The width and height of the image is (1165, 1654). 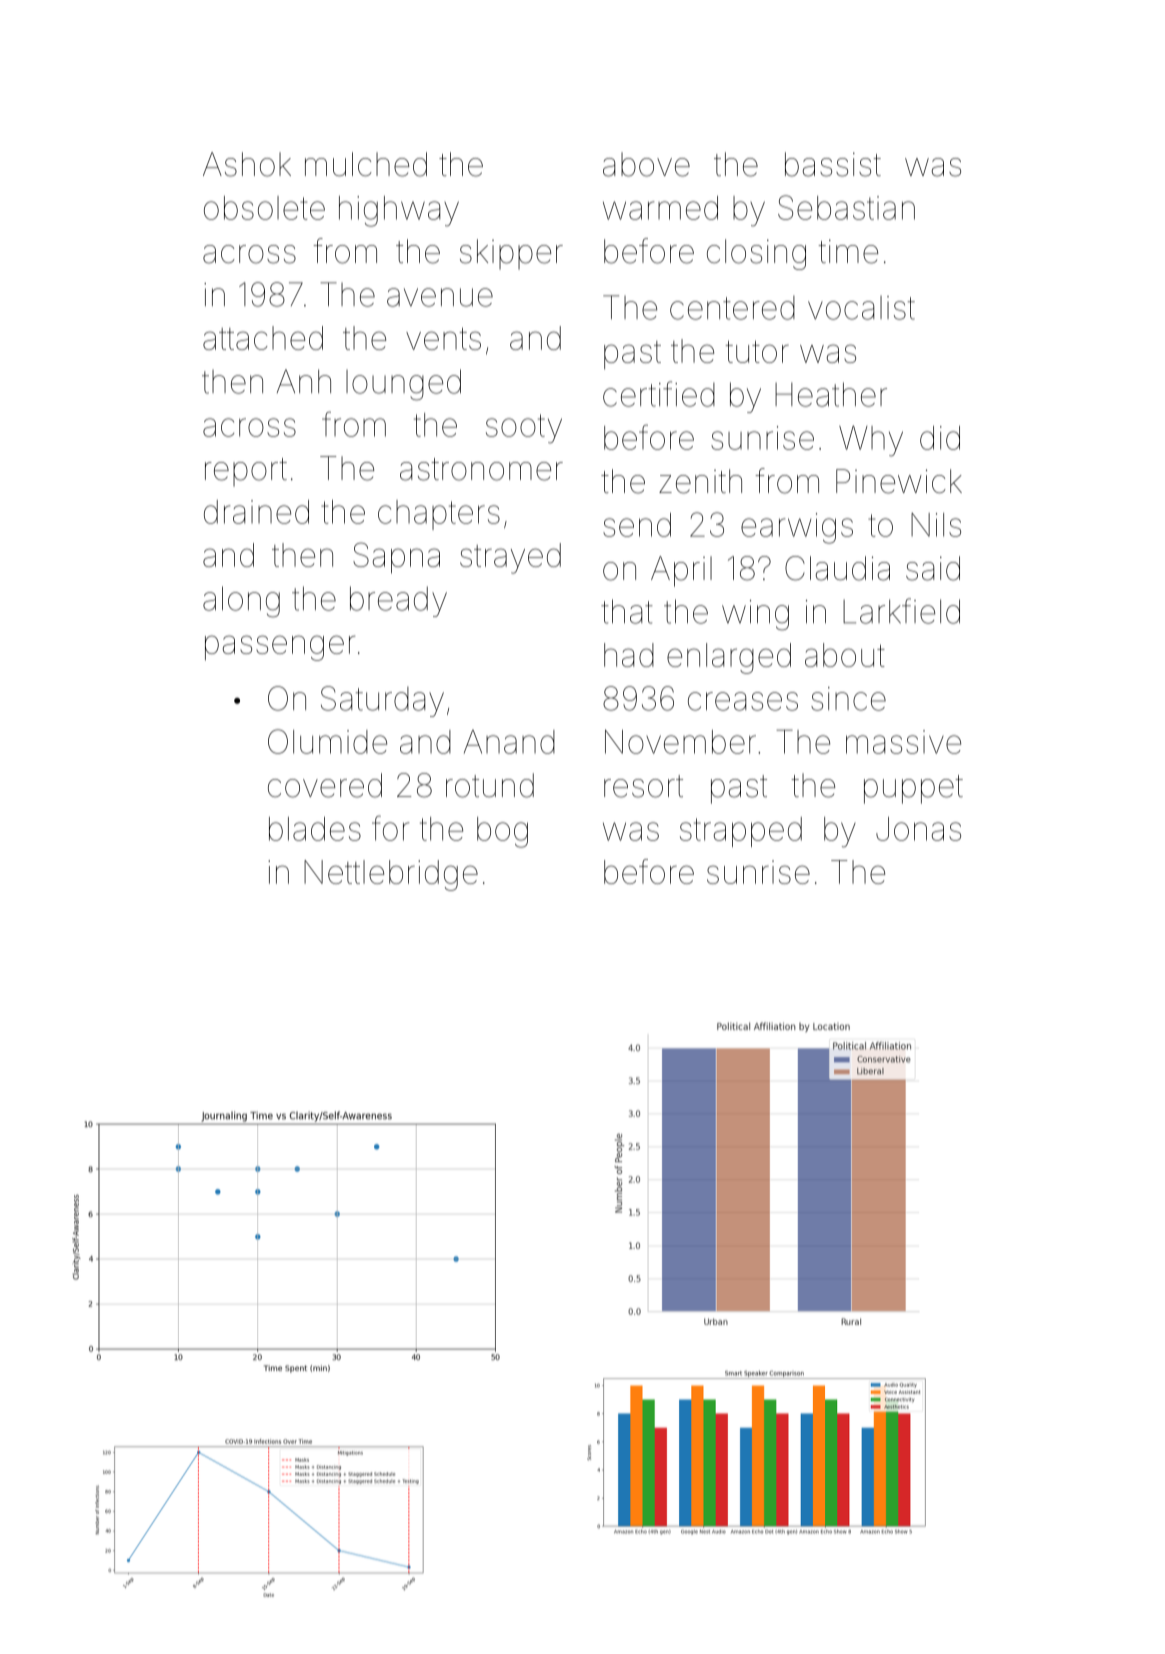 What do you see at coordinates (315, 829) in the image?
I see `blades` at bounding box center [315, 829].
